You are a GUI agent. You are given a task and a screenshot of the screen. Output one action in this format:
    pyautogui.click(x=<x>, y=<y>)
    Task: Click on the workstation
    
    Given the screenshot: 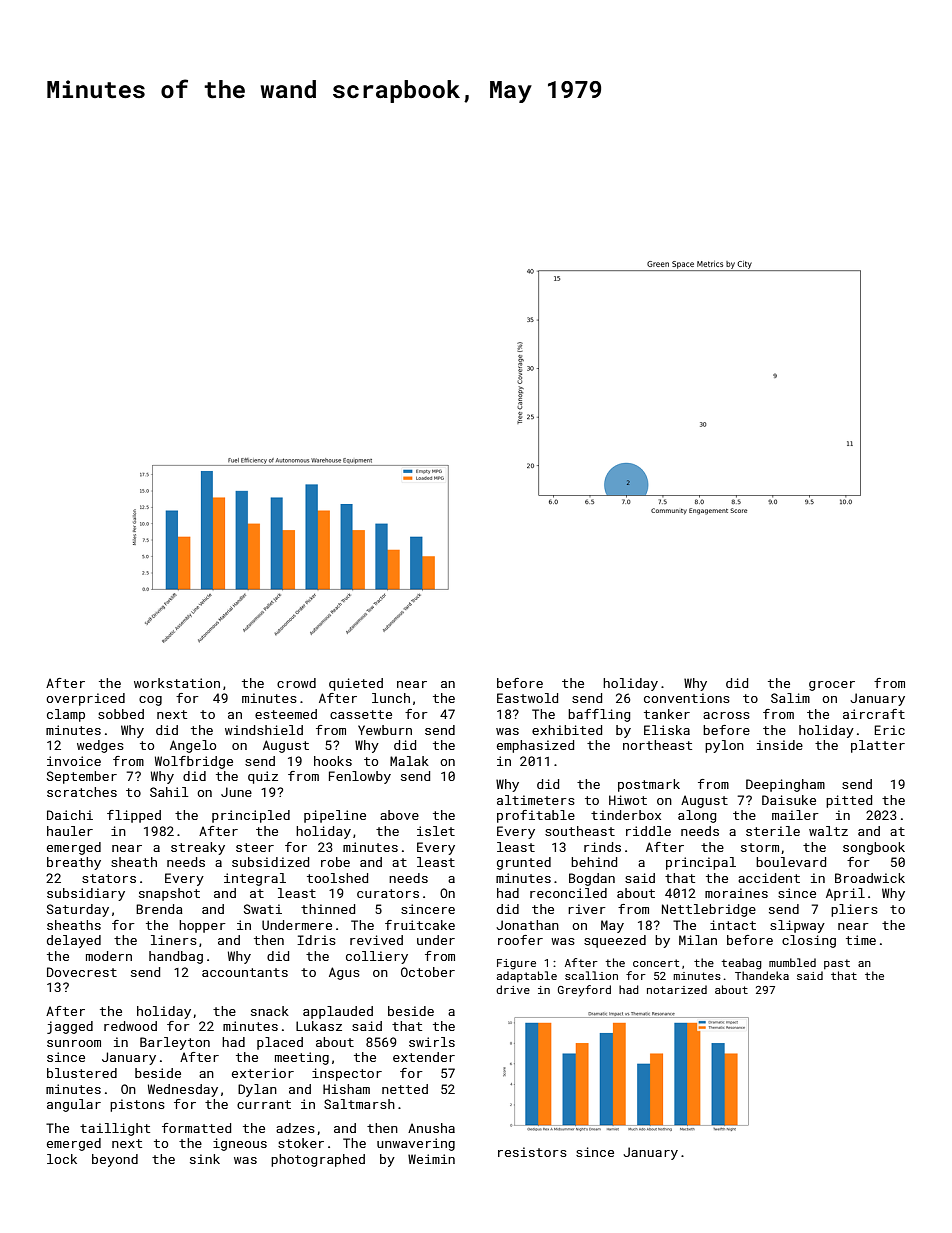 What is the action you would take?
    pyautogui.click(x=177, y=683)
